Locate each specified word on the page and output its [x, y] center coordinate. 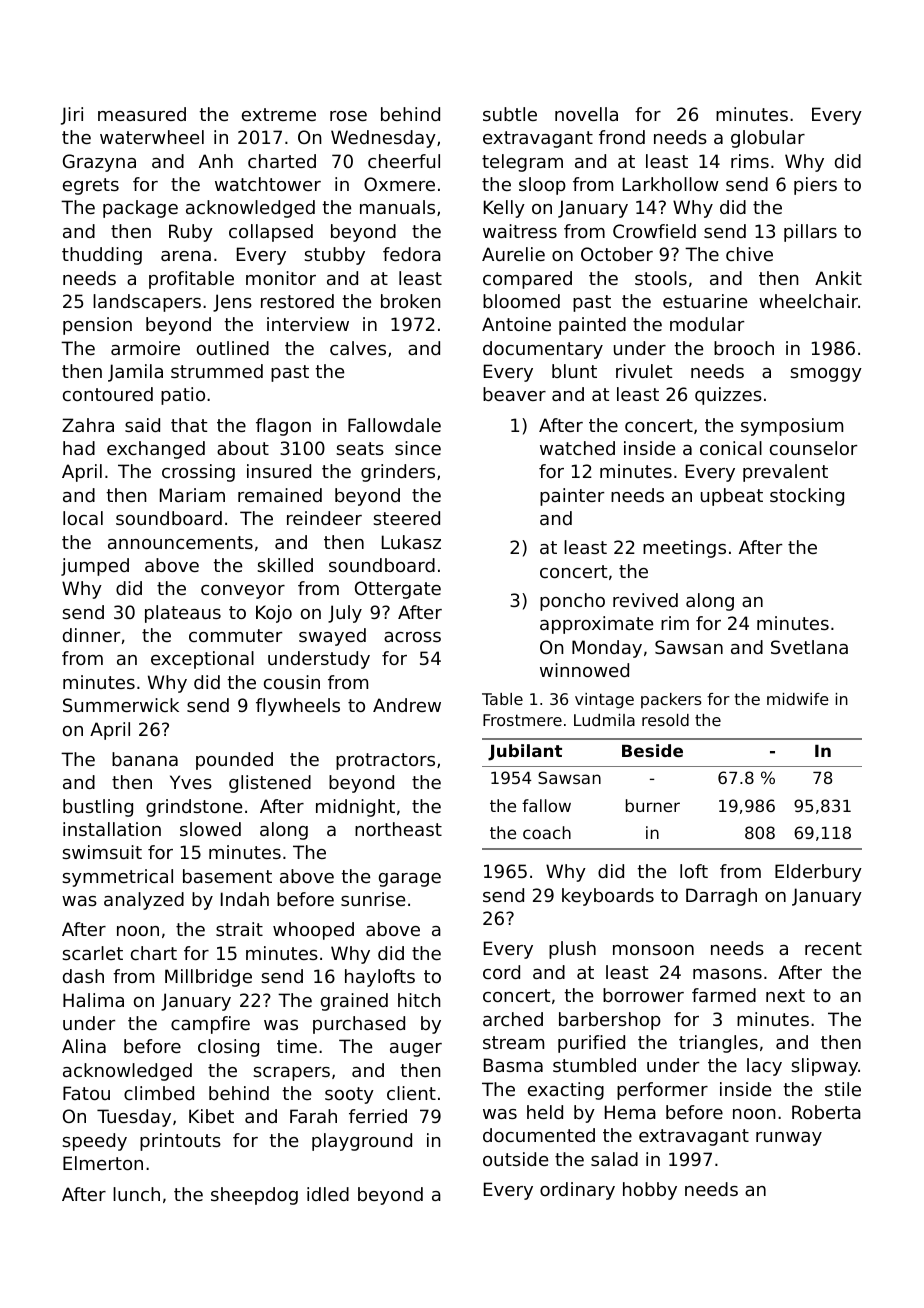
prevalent [785, 473]
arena [186, 256]
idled [328, 1194]
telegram [522, 163]
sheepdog [254, 1196]
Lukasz [411, 542]
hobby [650, 1191]
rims [750, 161]
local [83, 518]
